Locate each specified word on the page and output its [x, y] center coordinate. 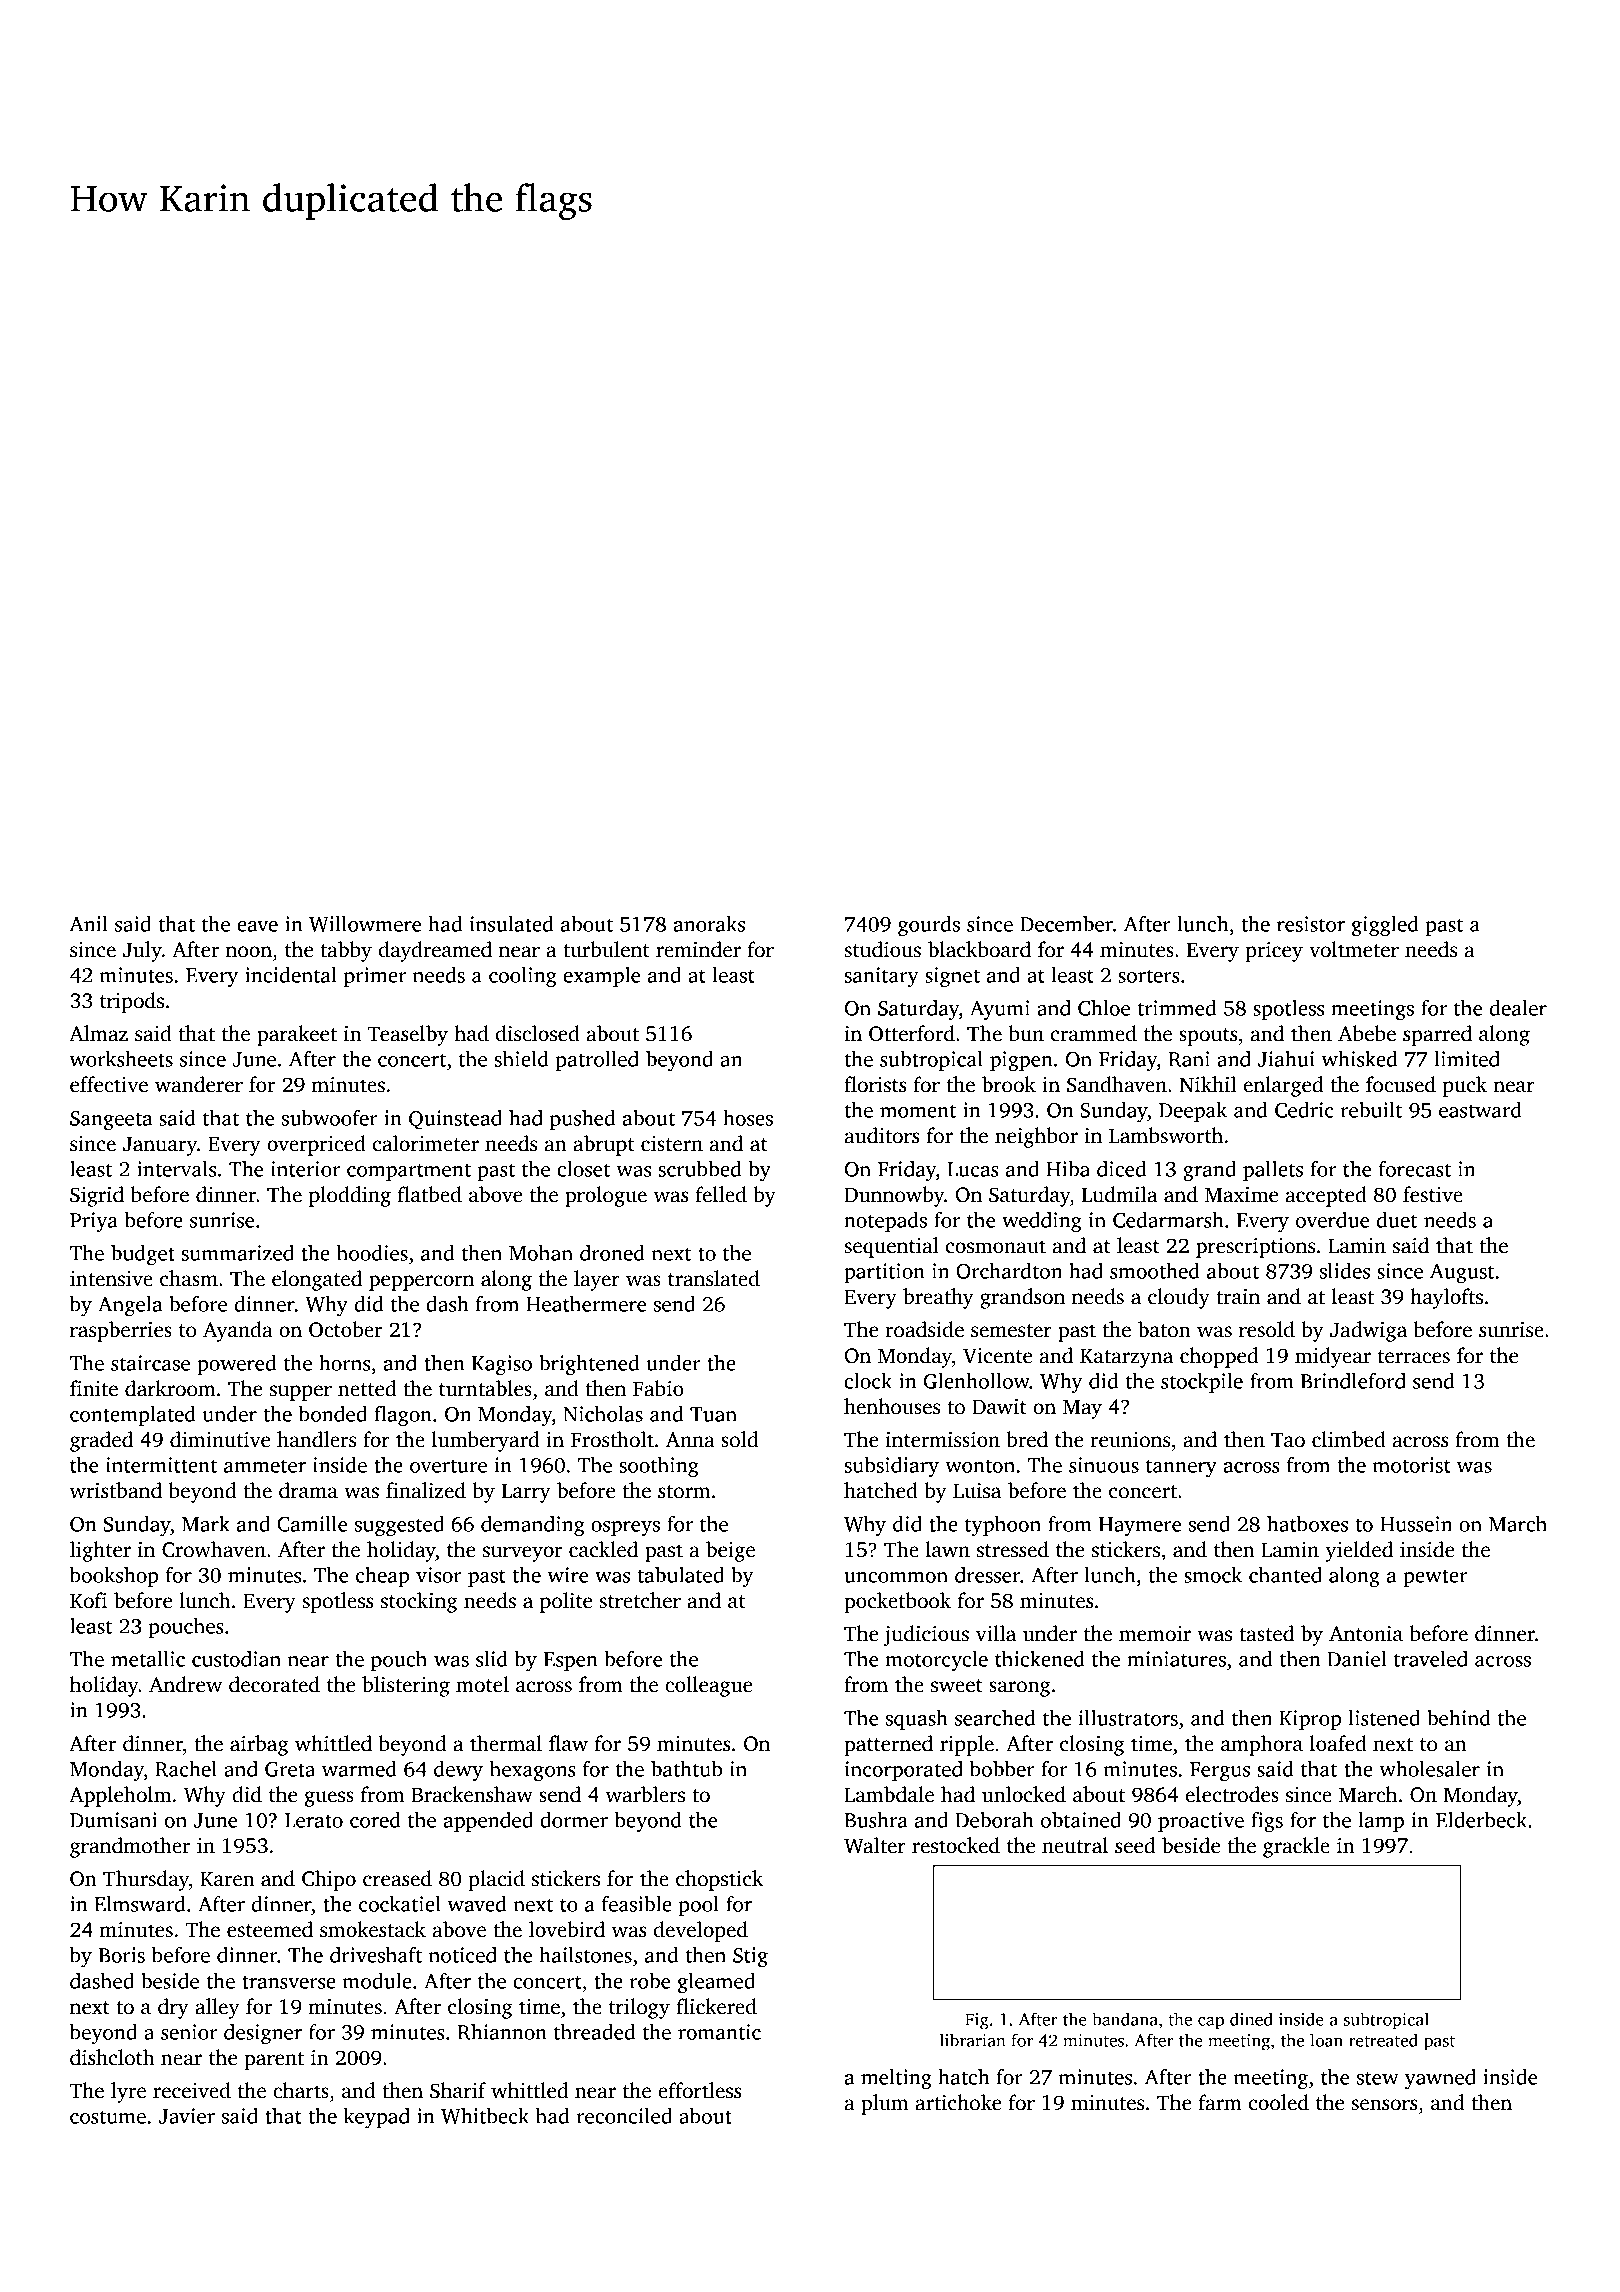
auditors [882, 1135]
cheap [382, 1577]
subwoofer [330, 1118]
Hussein [1416, 1524]
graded [101, 1441]
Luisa [977, 1491]
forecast [1415, 1169]
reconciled [624, 2116]
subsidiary [891, 1467]
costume [108, 2117]
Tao [1288, 1440]
